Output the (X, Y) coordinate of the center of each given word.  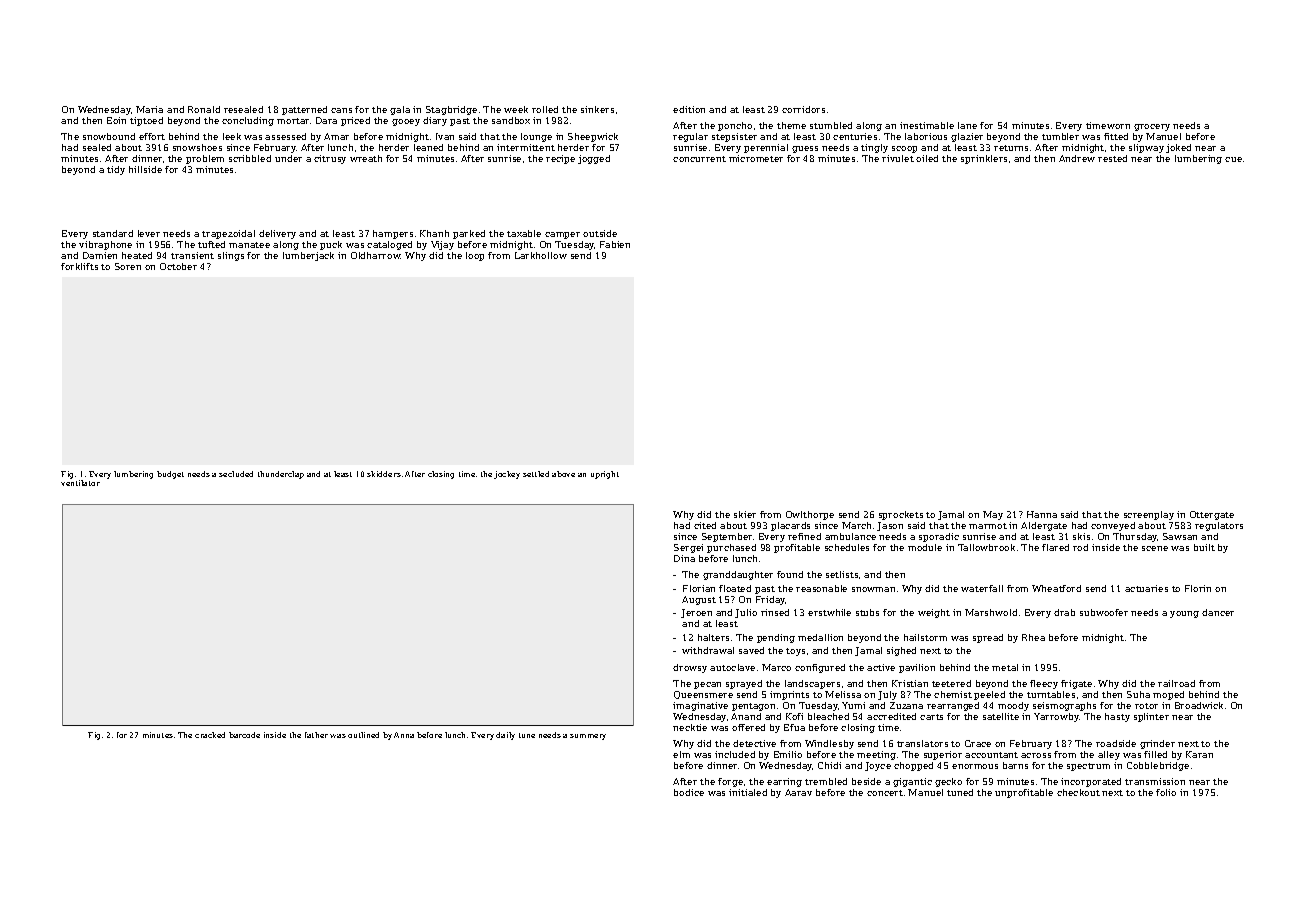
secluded (236, 474)
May (993, 515)
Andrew (1077, 158)
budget (170, 475)
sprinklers (984, 159)
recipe (560, 159)
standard (113, 233)
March (856, 525)
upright (605, 475)
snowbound (109, 136)
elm (681, 754)
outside (600, 233)
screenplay (1149, 515)
